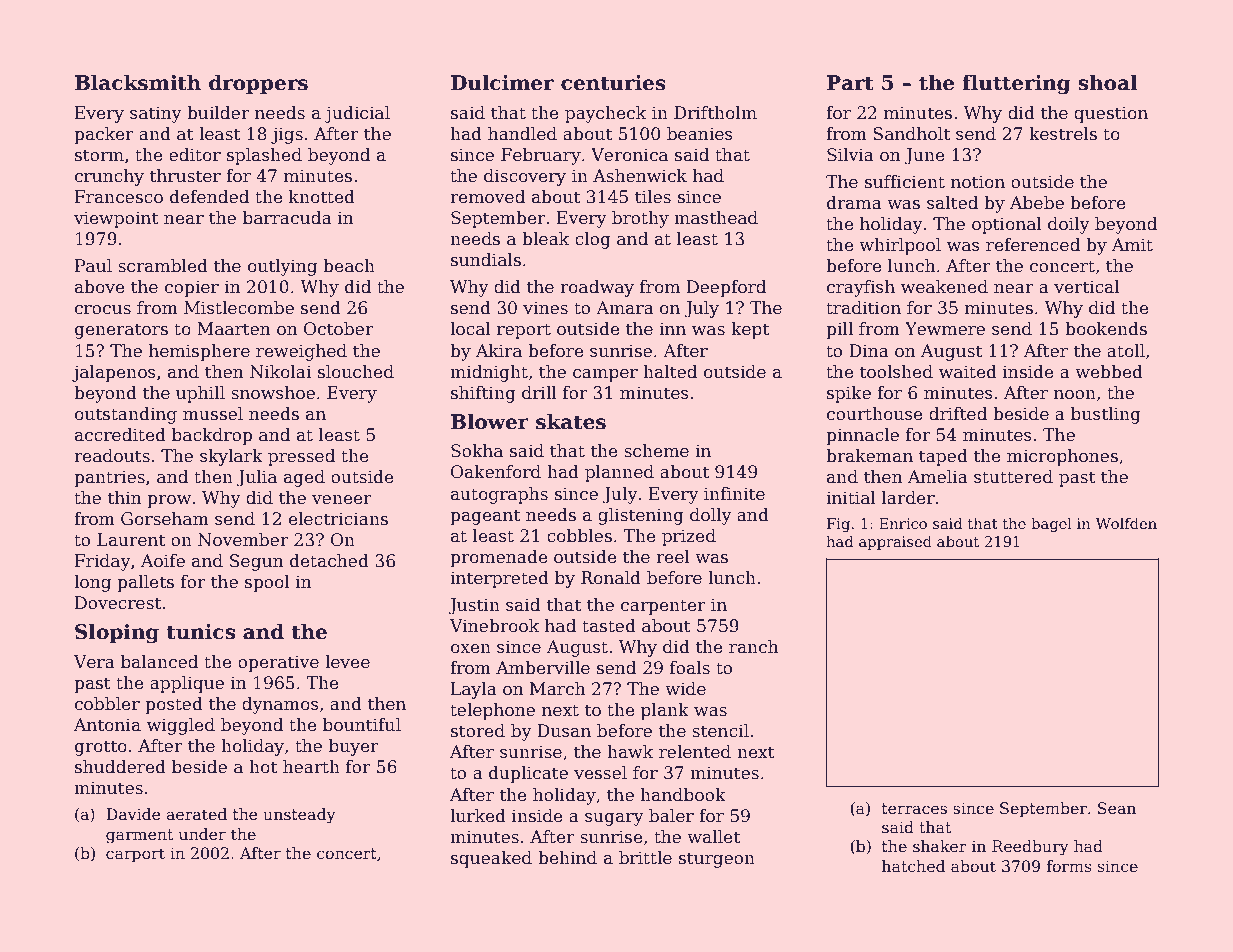 This page has height=952, width=1233. What do you see at coordinates (619, 473) in the page?
I see `planned` at bounding box center [619, 473].
